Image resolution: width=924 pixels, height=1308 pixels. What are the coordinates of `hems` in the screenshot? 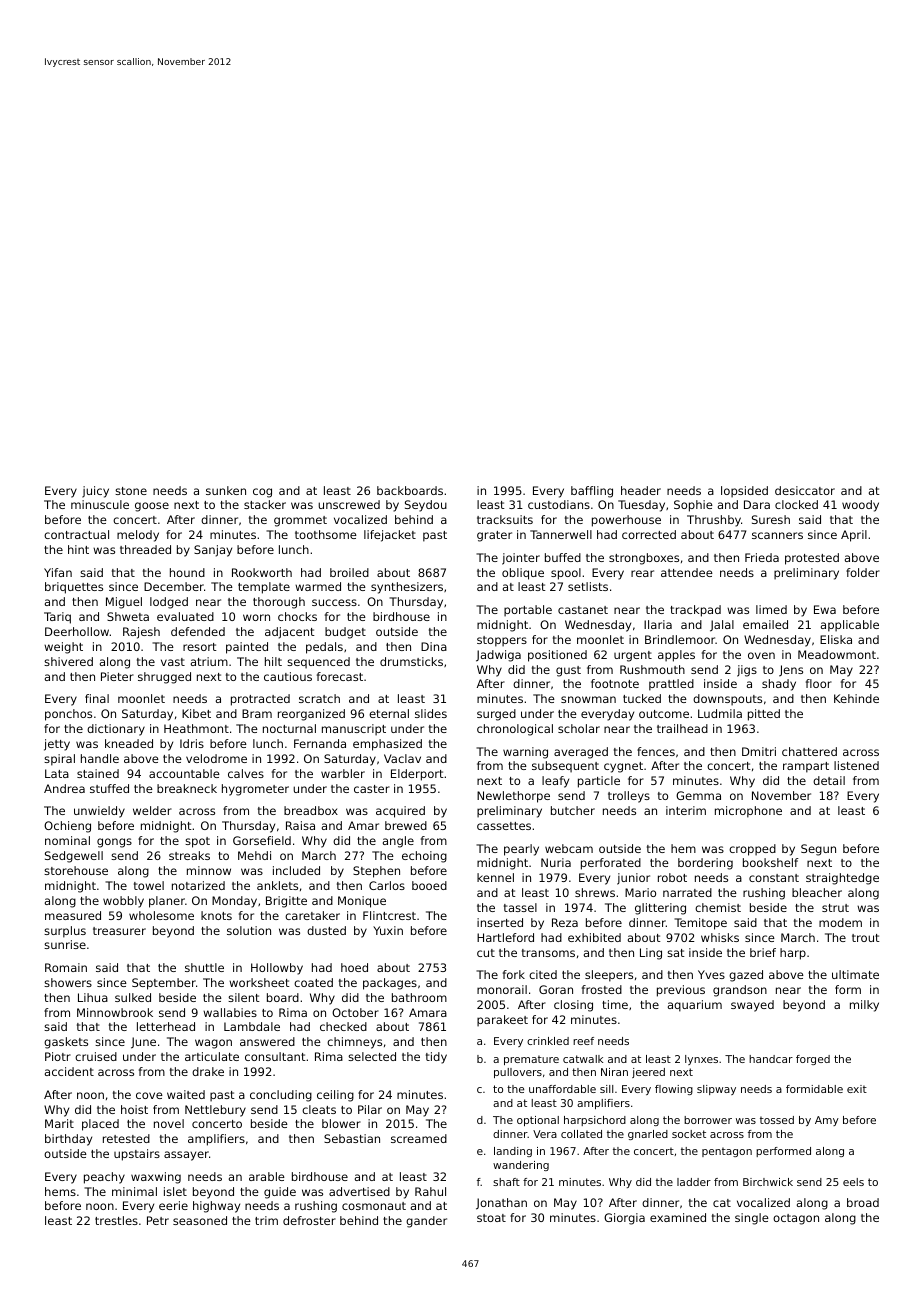 It's located at (60, 1191).
